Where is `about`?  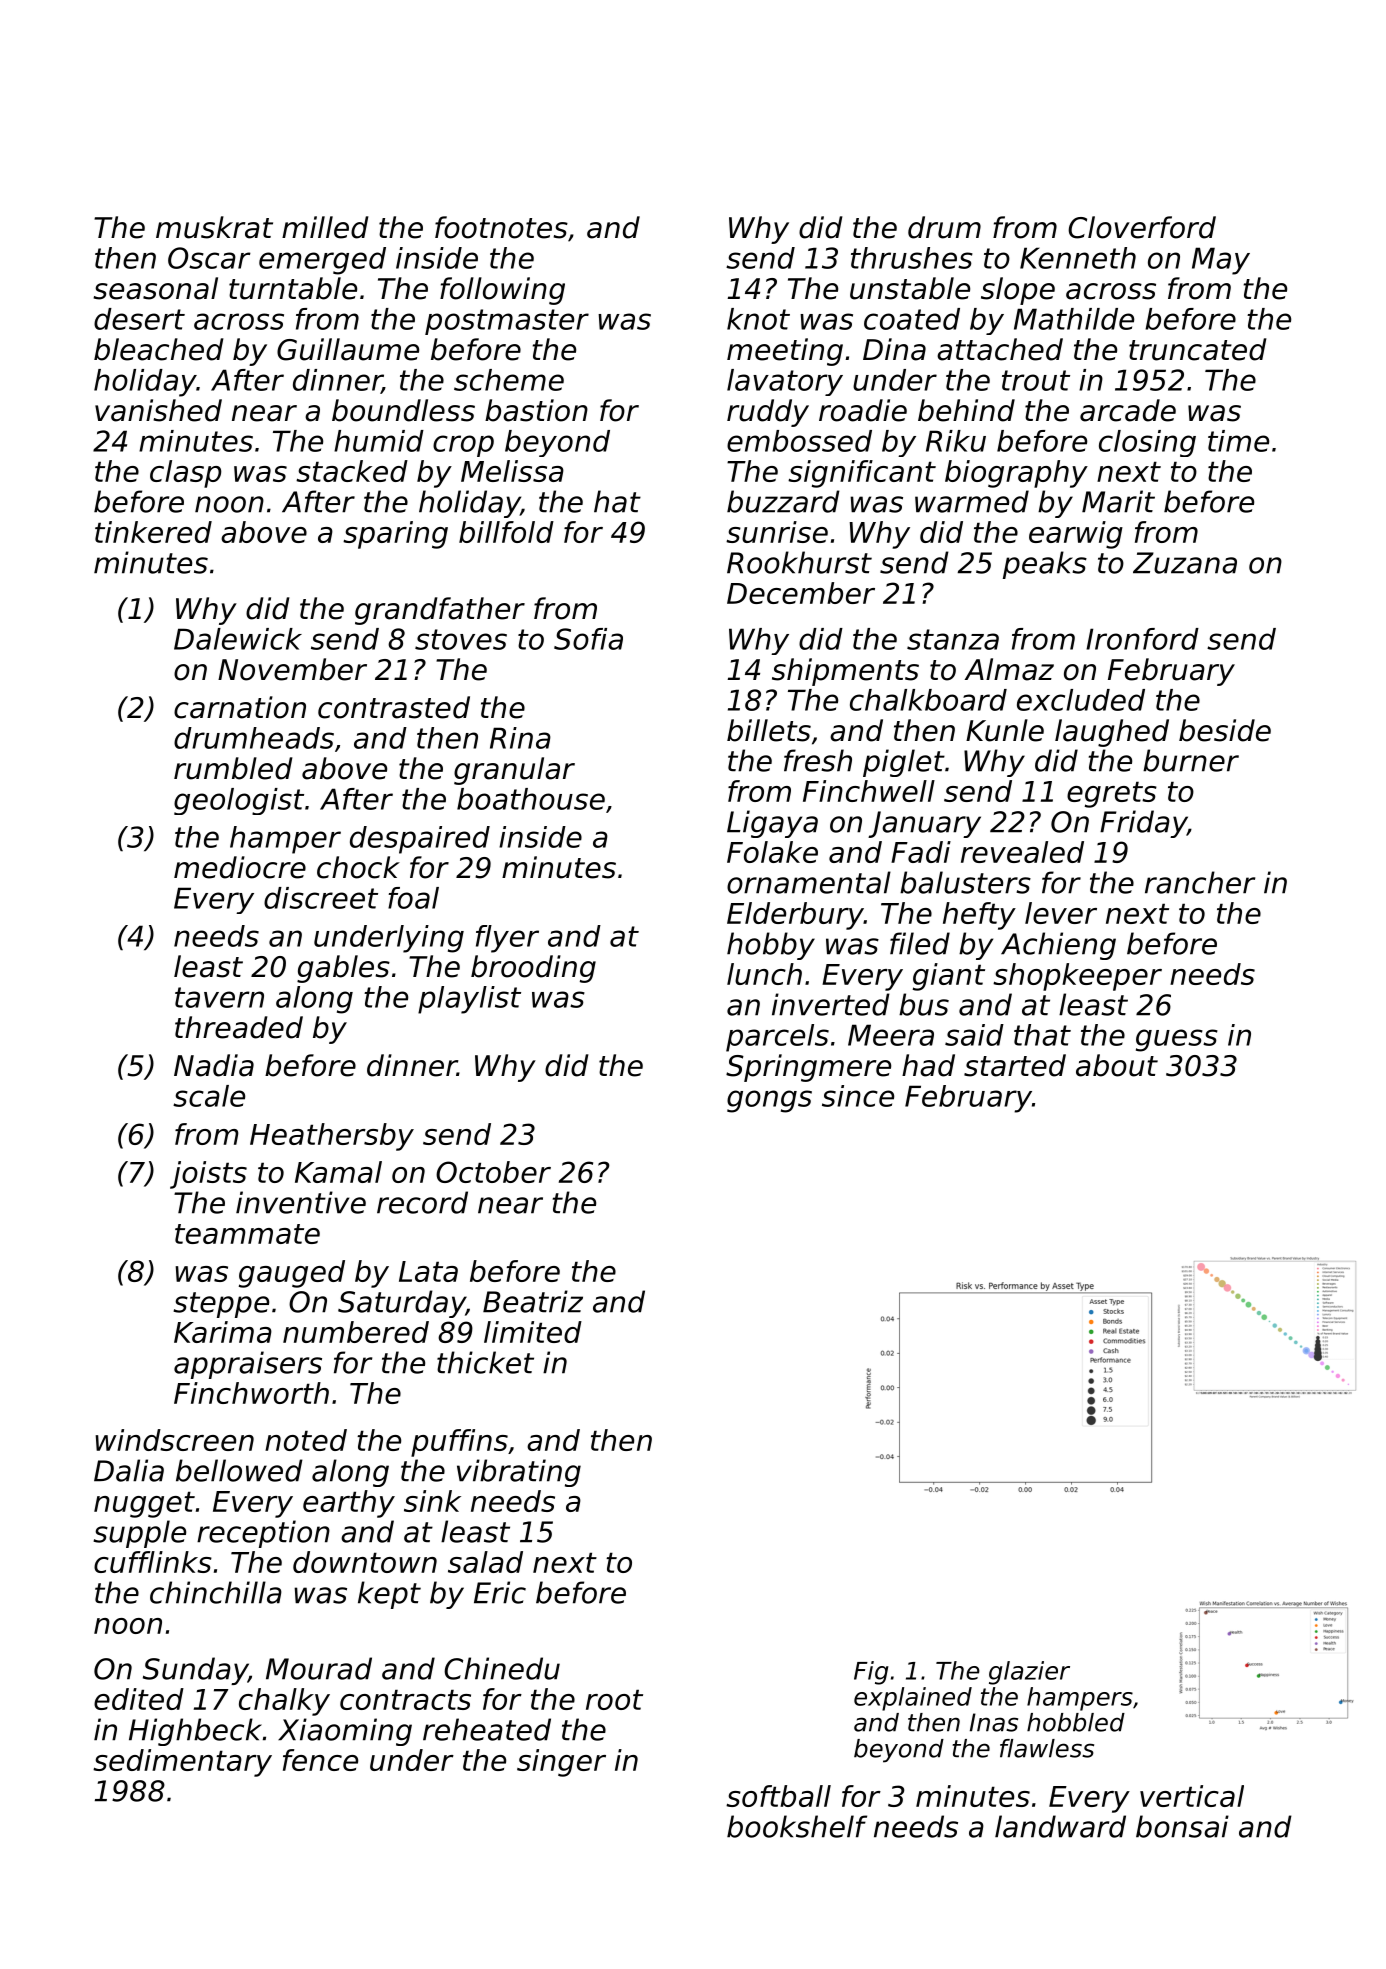
about is located at coordinates (1117, 1065).
